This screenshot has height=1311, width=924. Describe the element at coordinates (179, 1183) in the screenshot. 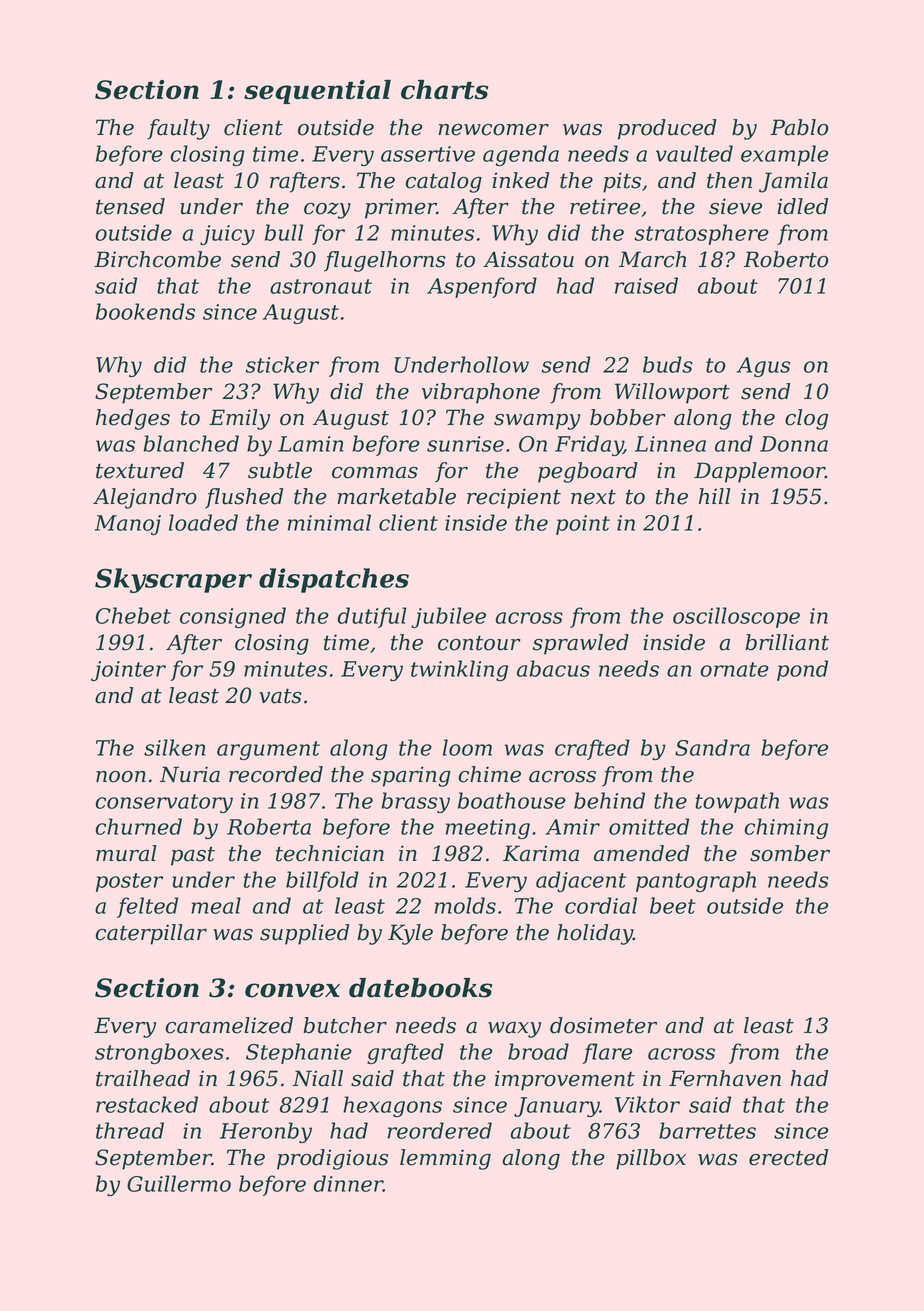

I see `Guillermo` at that location.
